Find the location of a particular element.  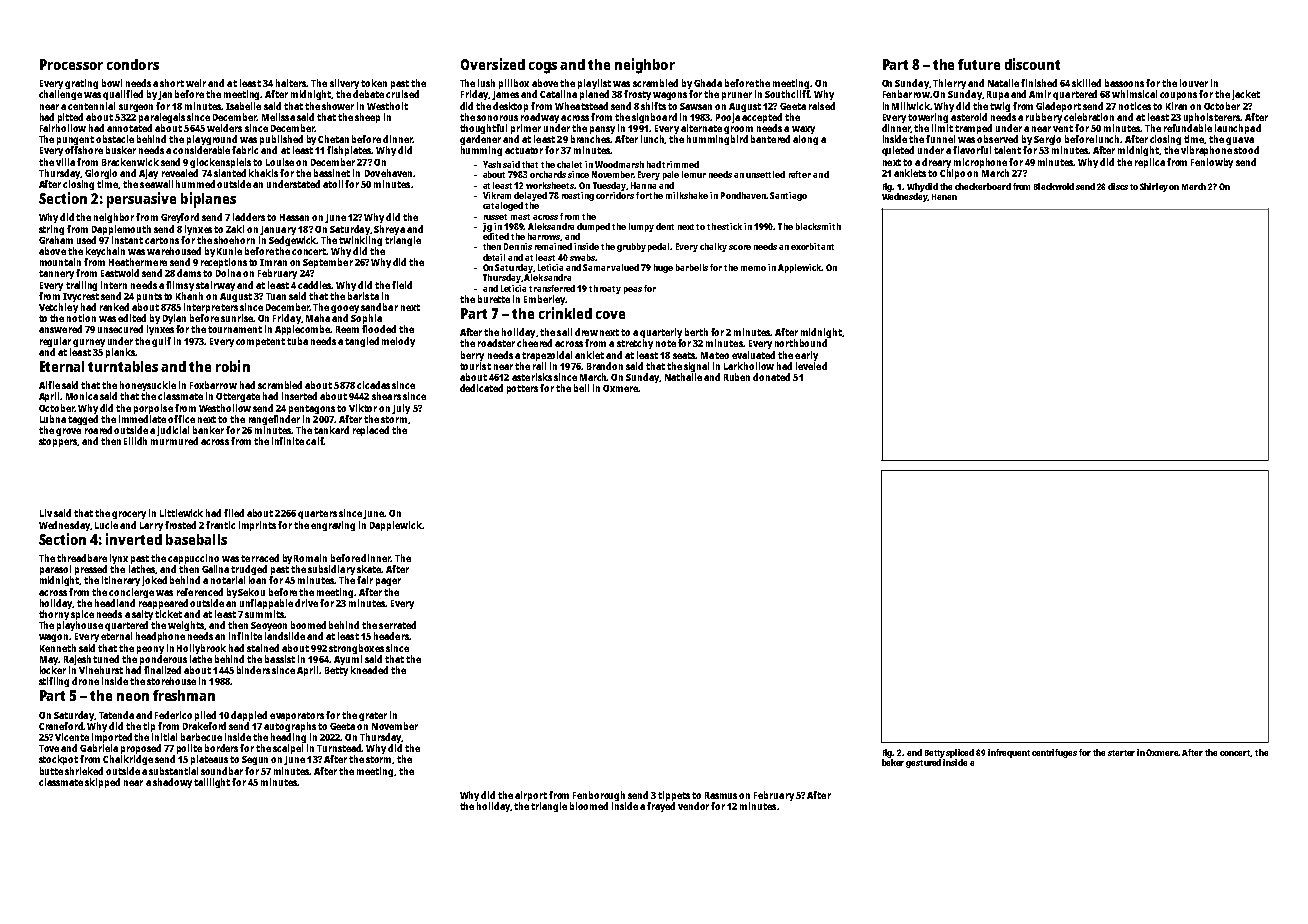

halters is located at coordinates (291, 83).
